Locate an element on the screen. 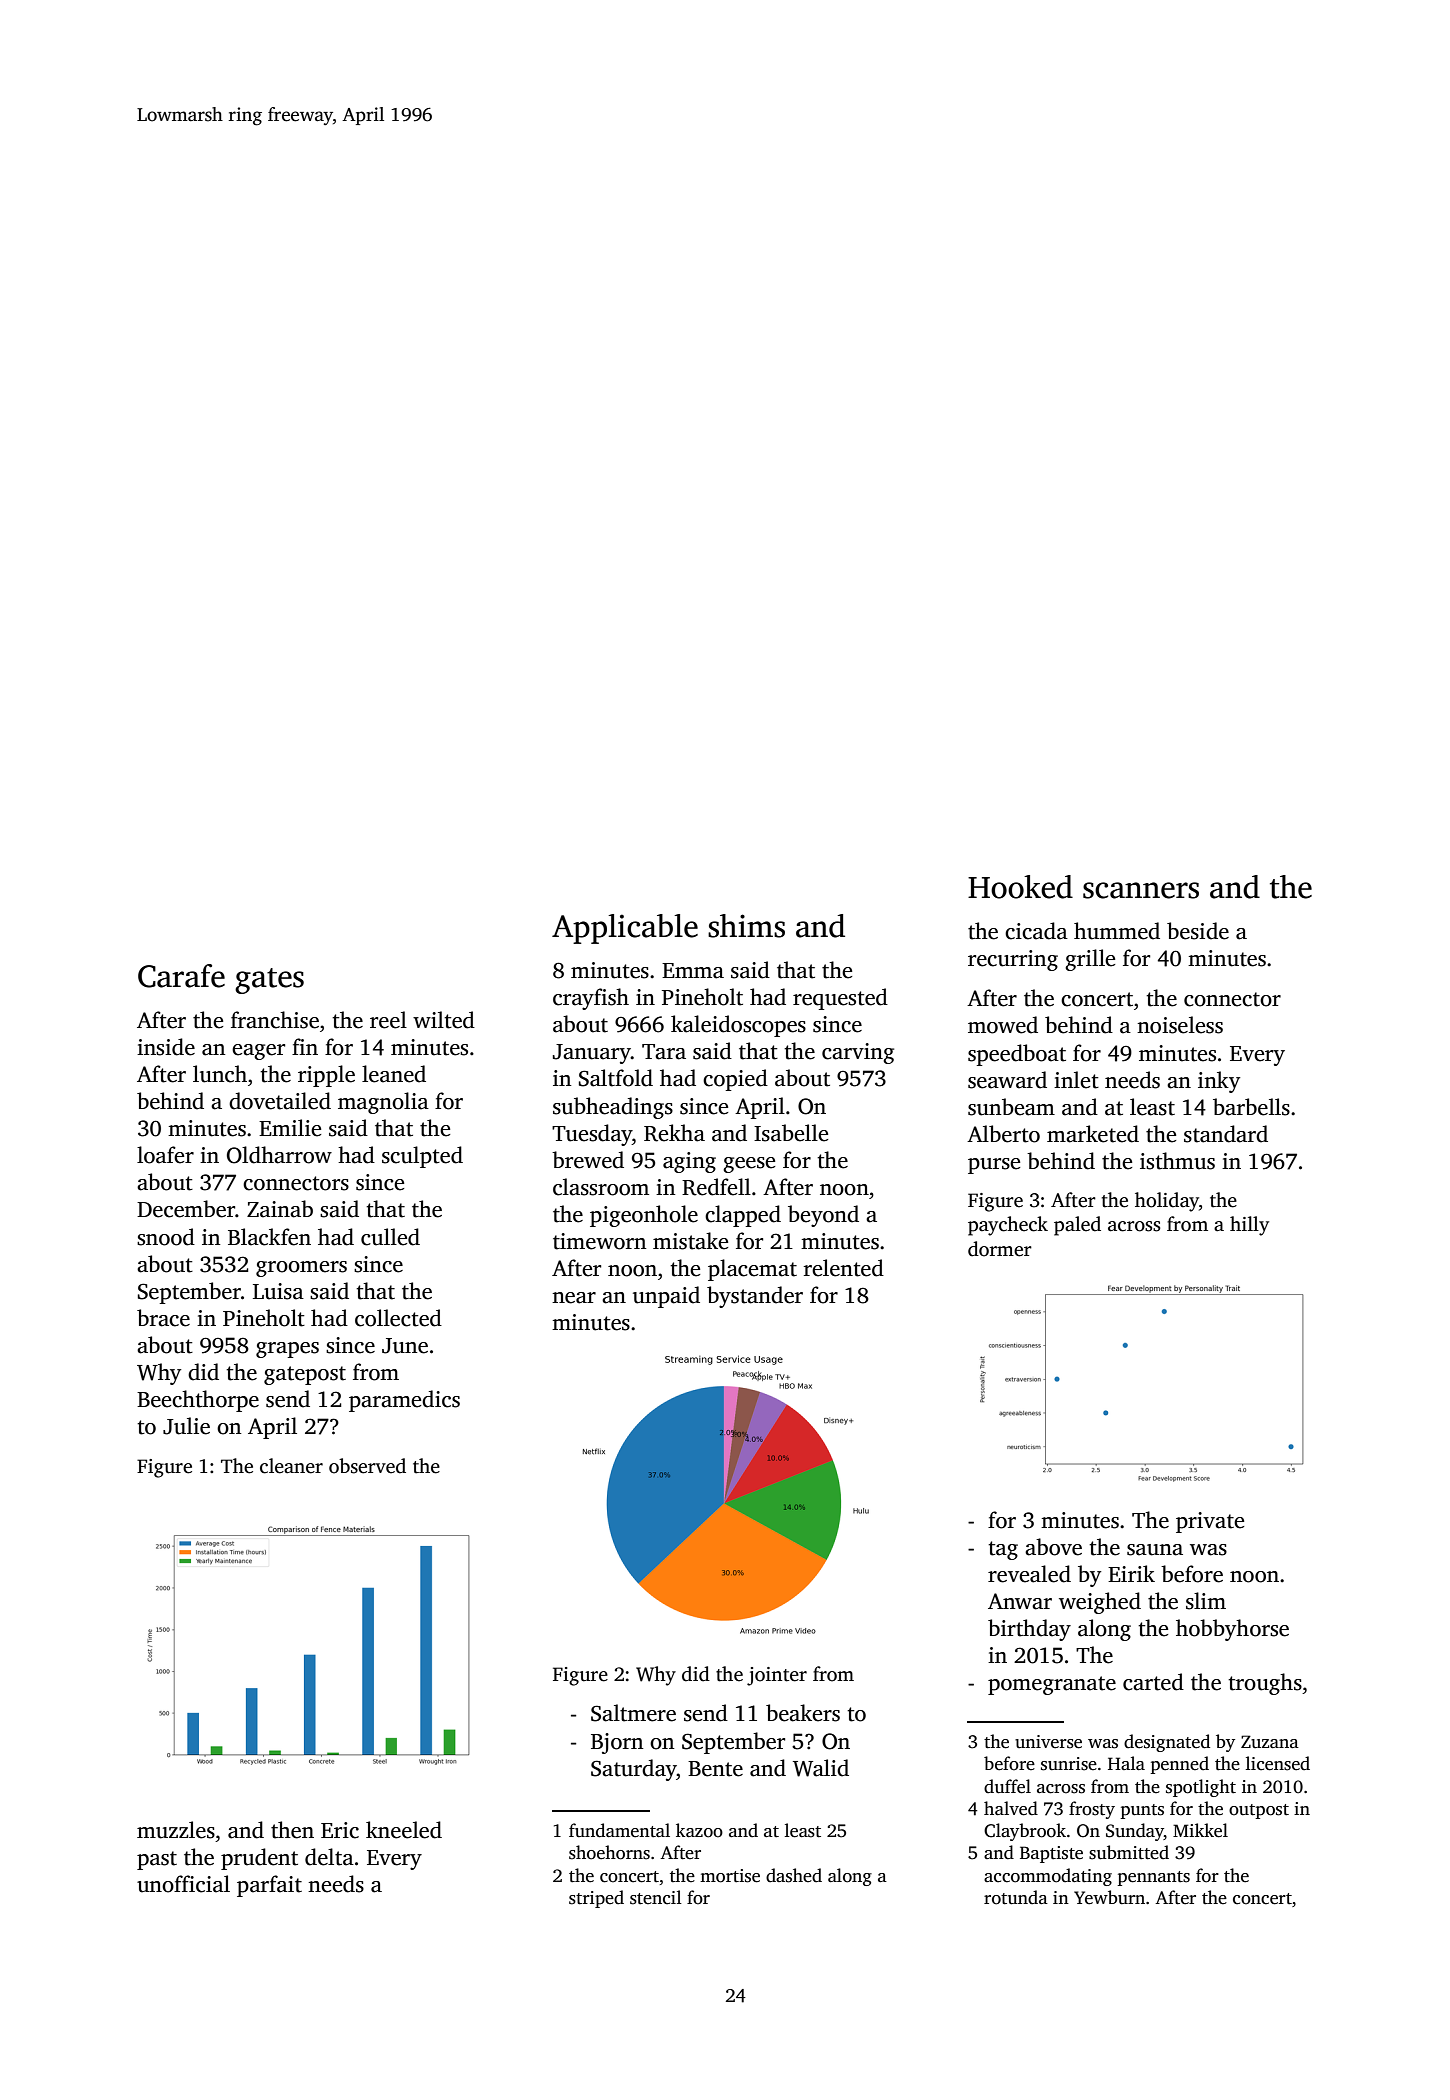  parfait is located at coordinates (269, 1886).
